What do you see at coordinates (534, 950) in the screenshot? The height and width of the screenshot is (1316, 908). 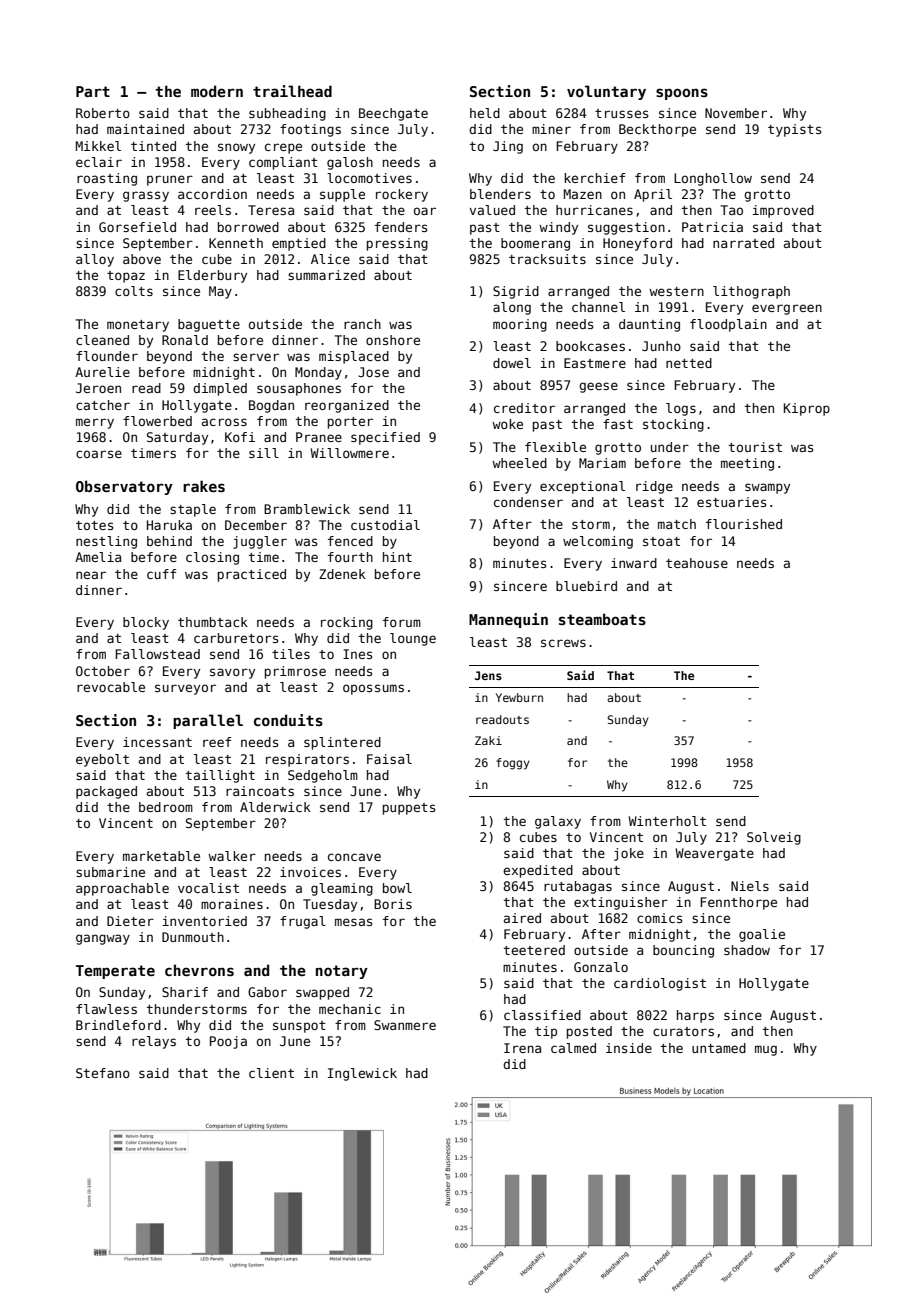 I see `teetered` at bounding box center [534, 950].
